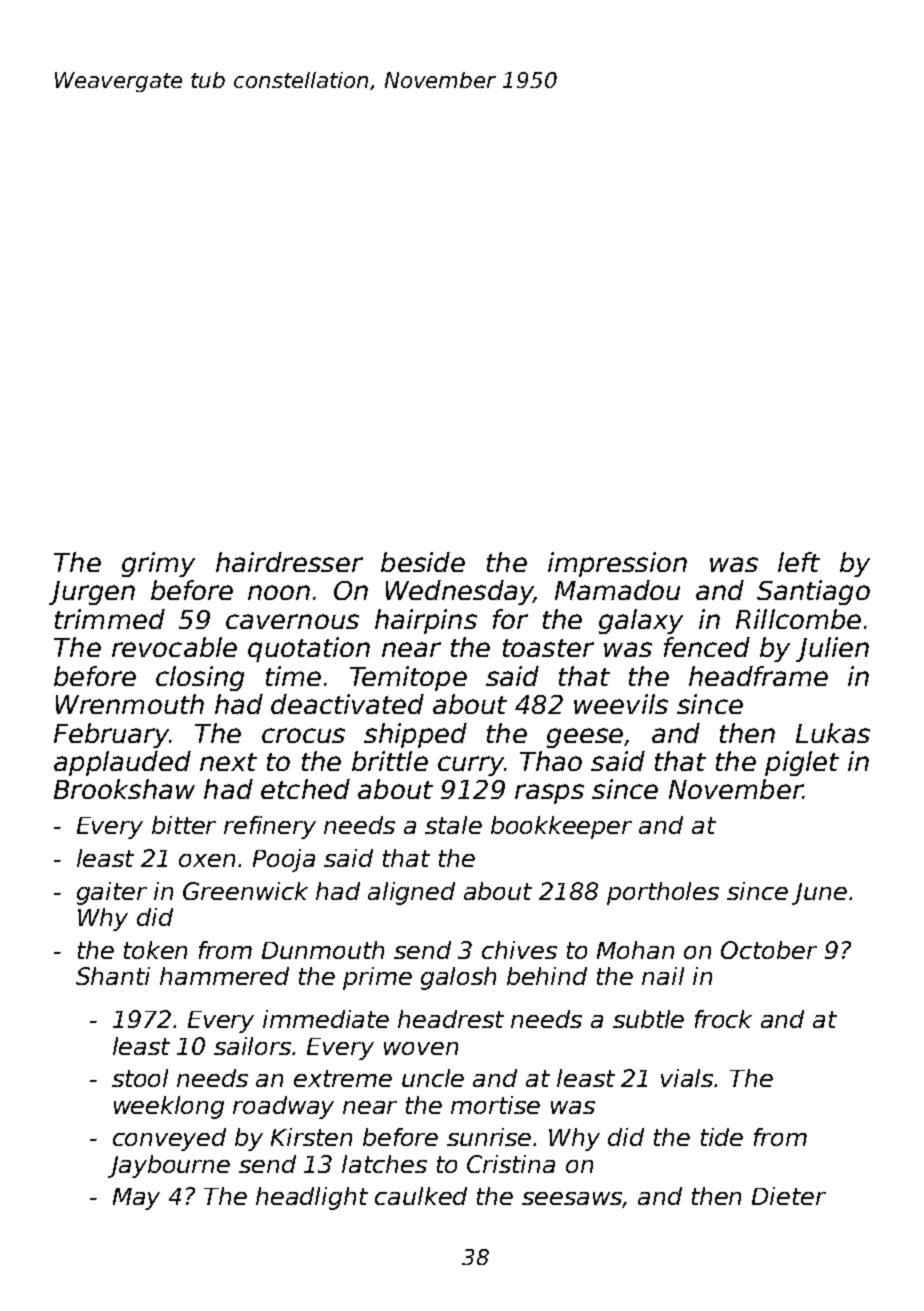 The image size is (924, 1311). Describe the element at coordinates (323, 950) in the screenshot. I see `Dunmouth` at that location.
